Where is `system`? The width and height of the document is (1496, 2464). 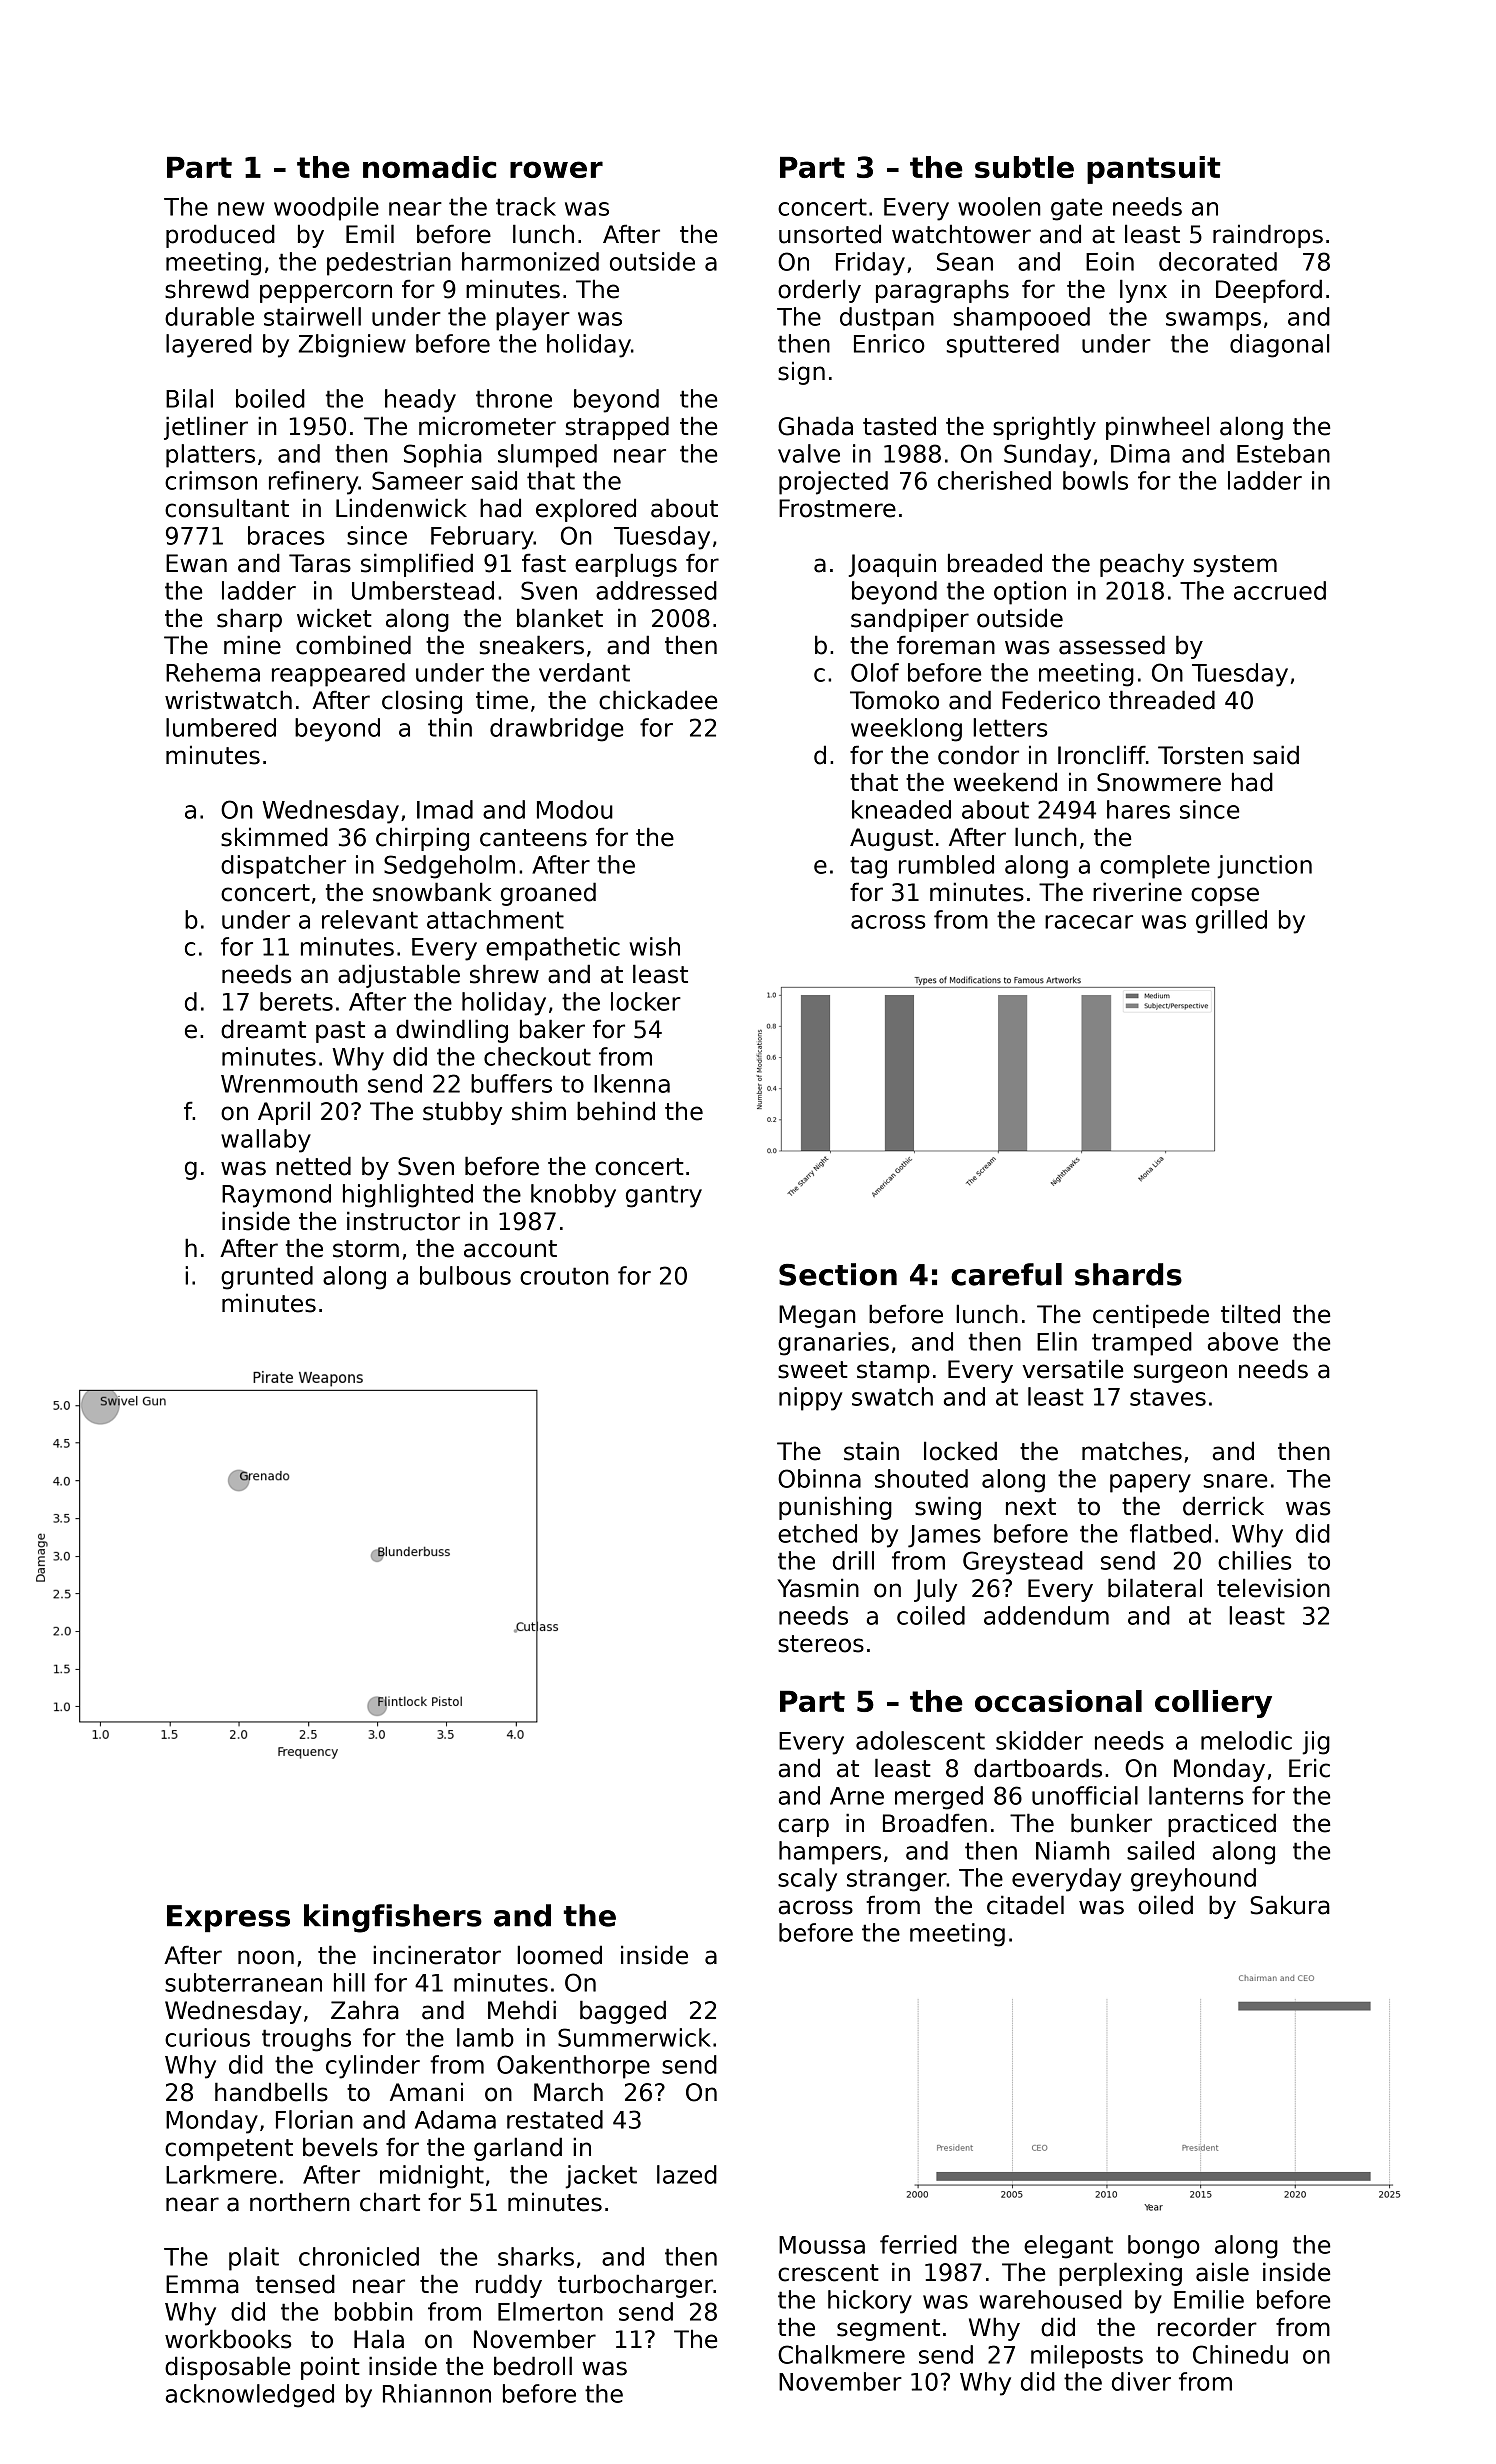
system is located at coordinates (1235, 566).
